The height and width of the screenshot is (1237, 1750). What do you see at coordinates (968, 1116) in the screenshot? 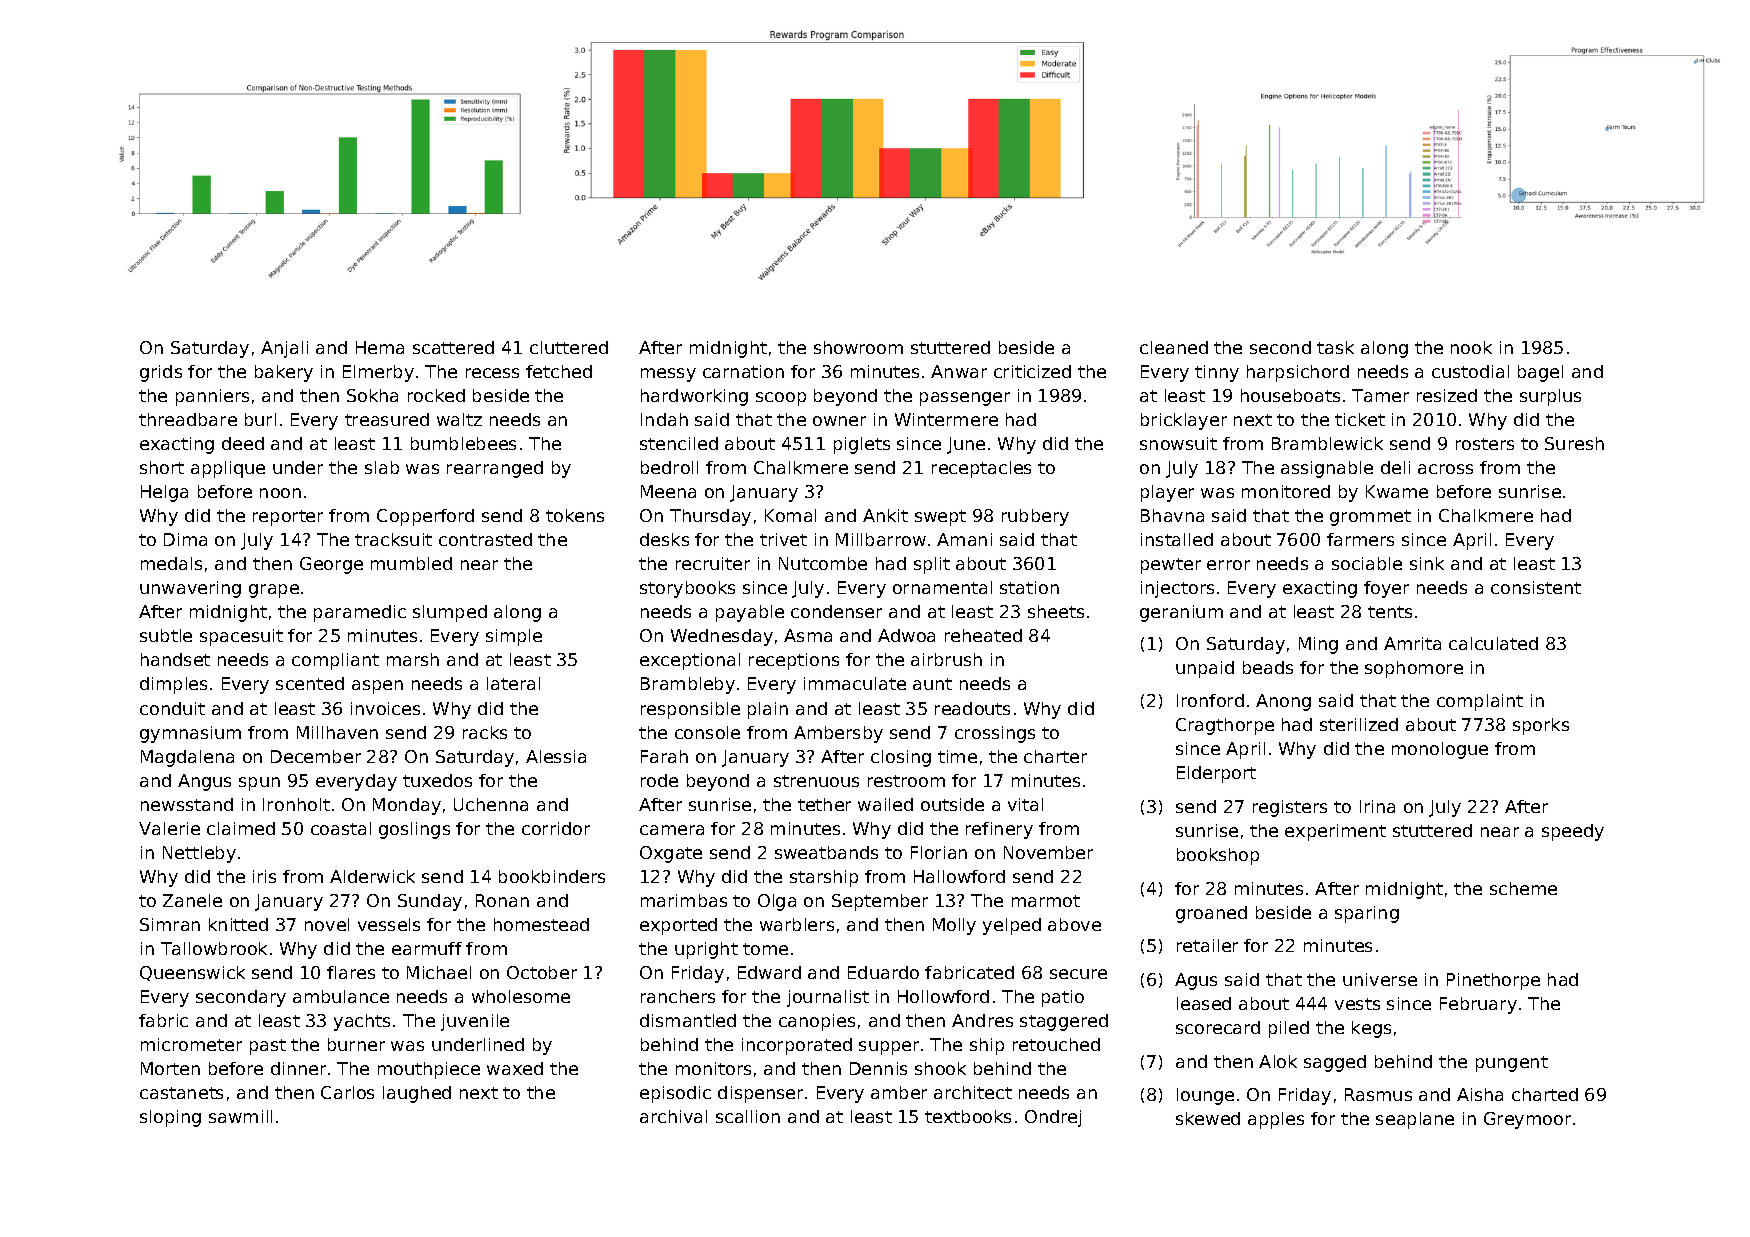
I see `textbooks` at bounding box center [968, 1116].
